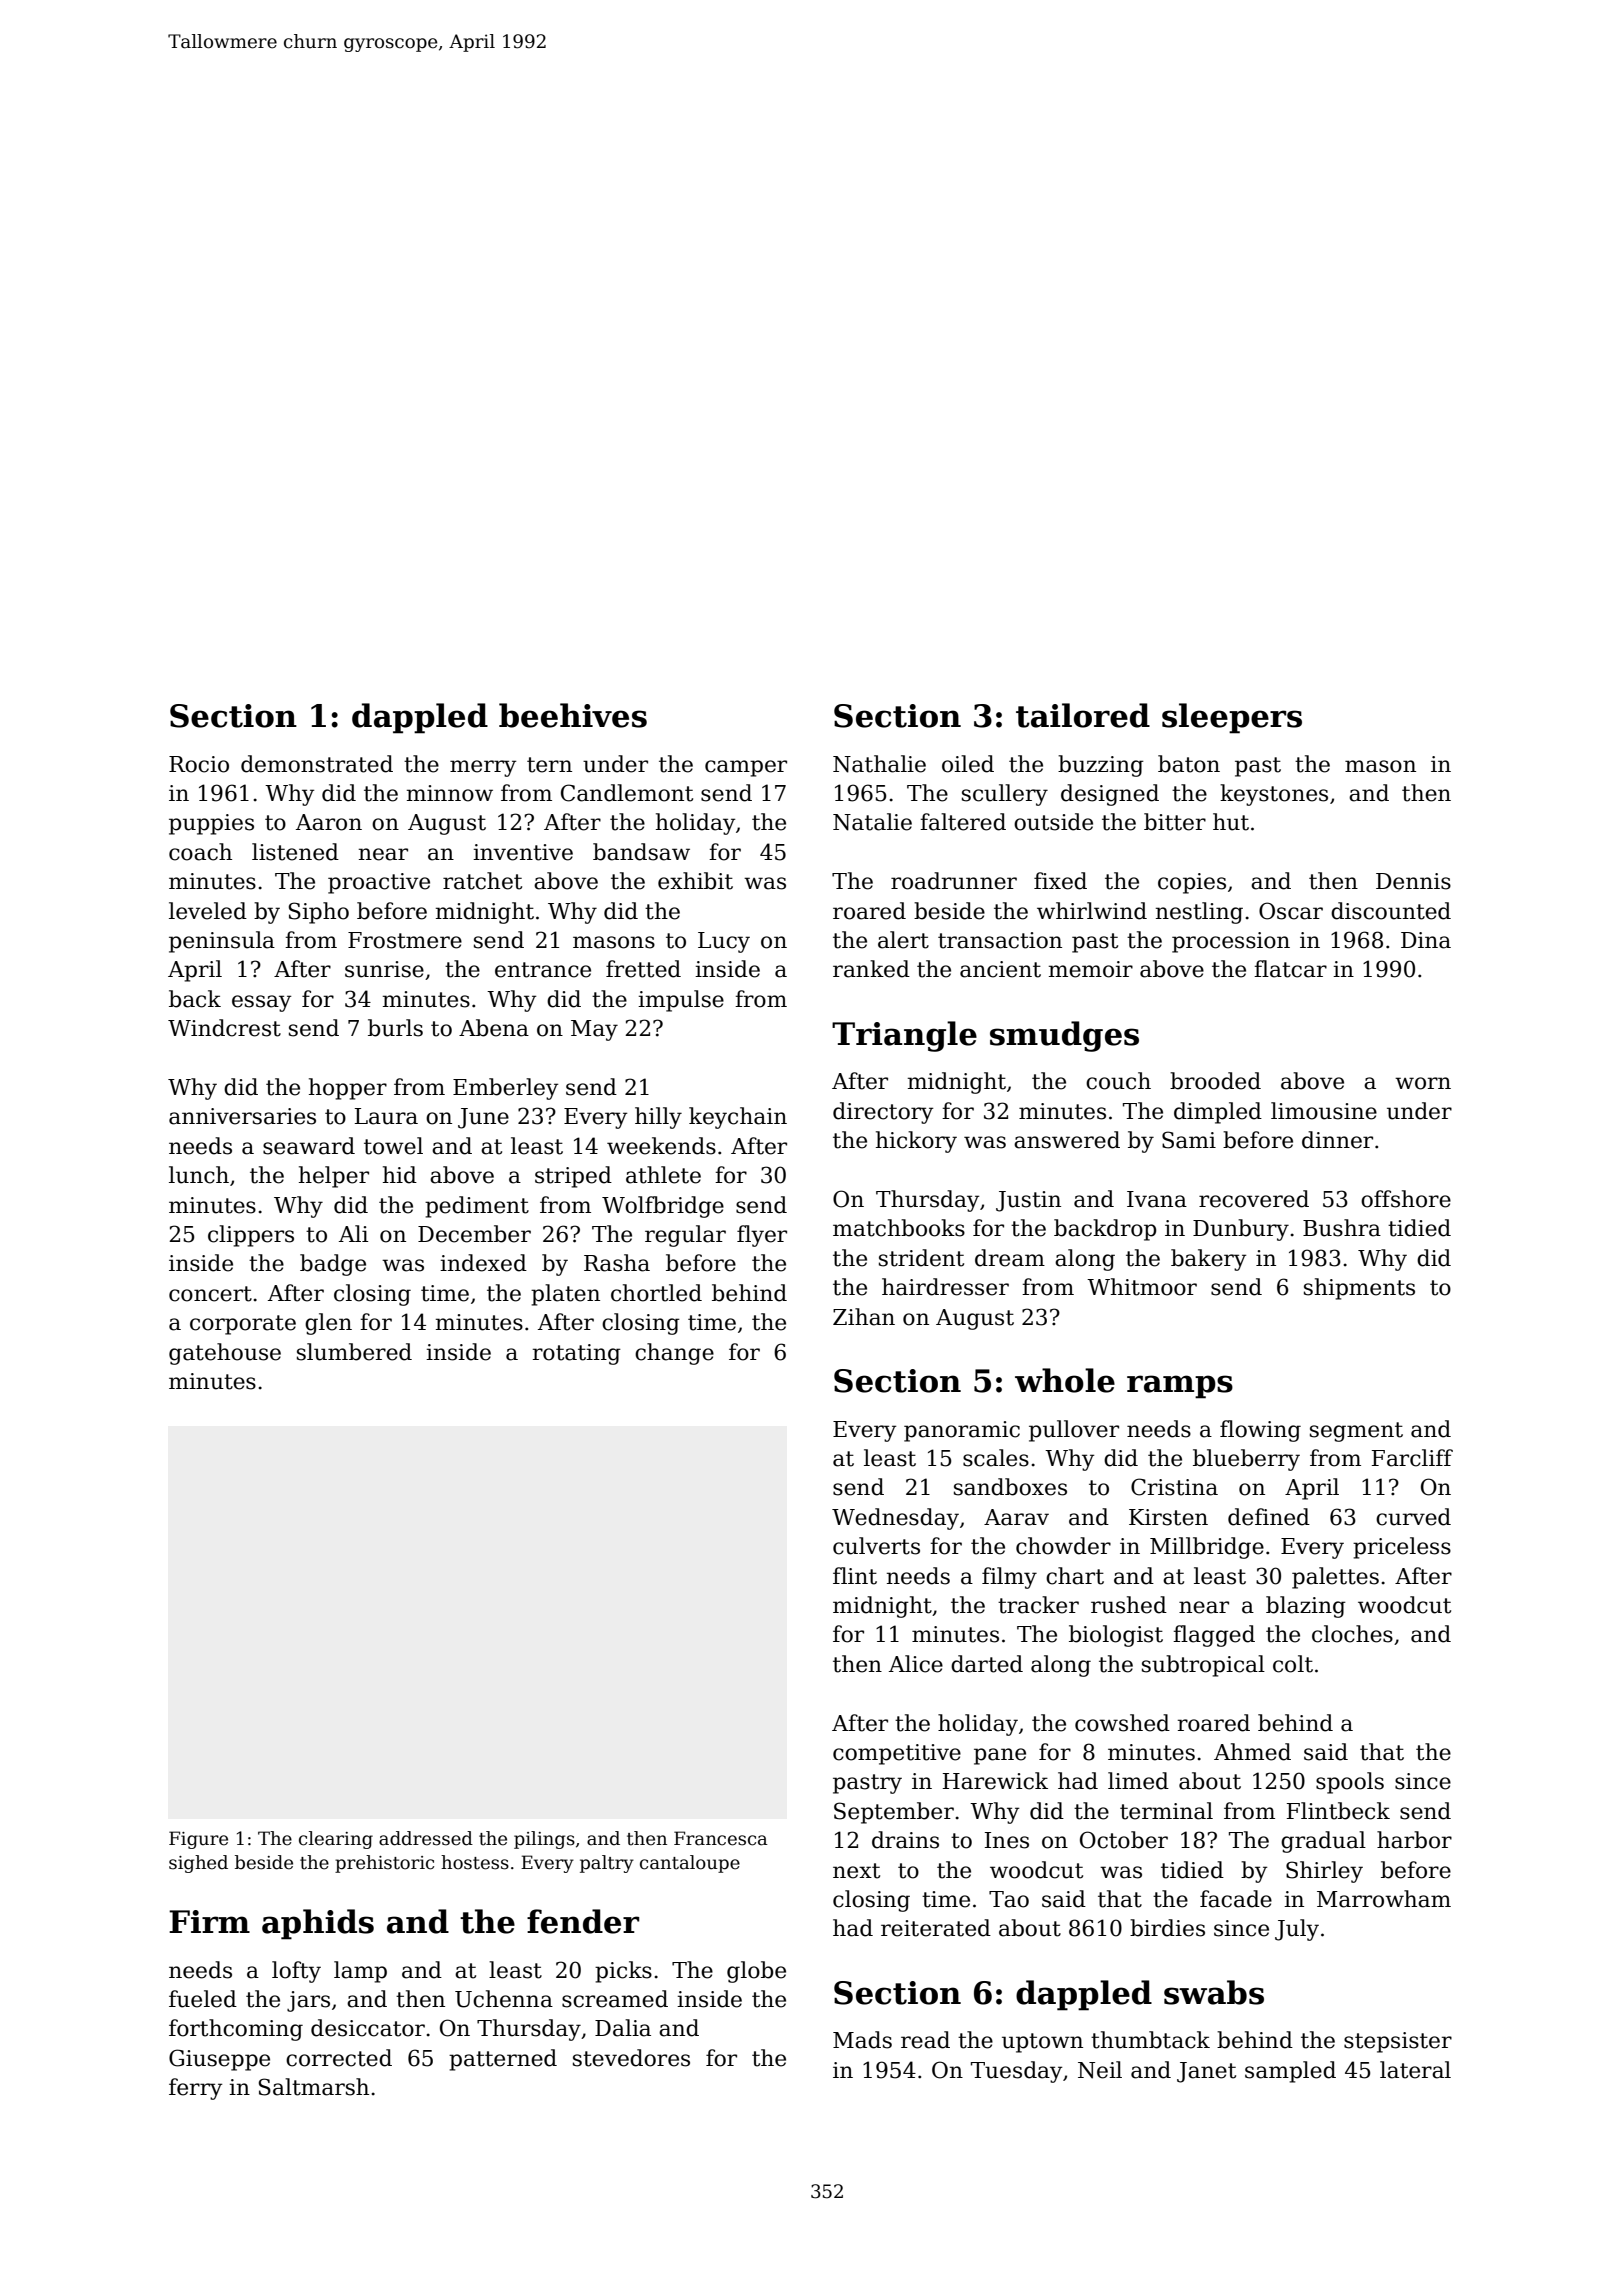 The height and width of the screenshot is (2292, 1620). Describe the element at coordinates (1297, 1930) in the screenshot. I see `July` at that location.
